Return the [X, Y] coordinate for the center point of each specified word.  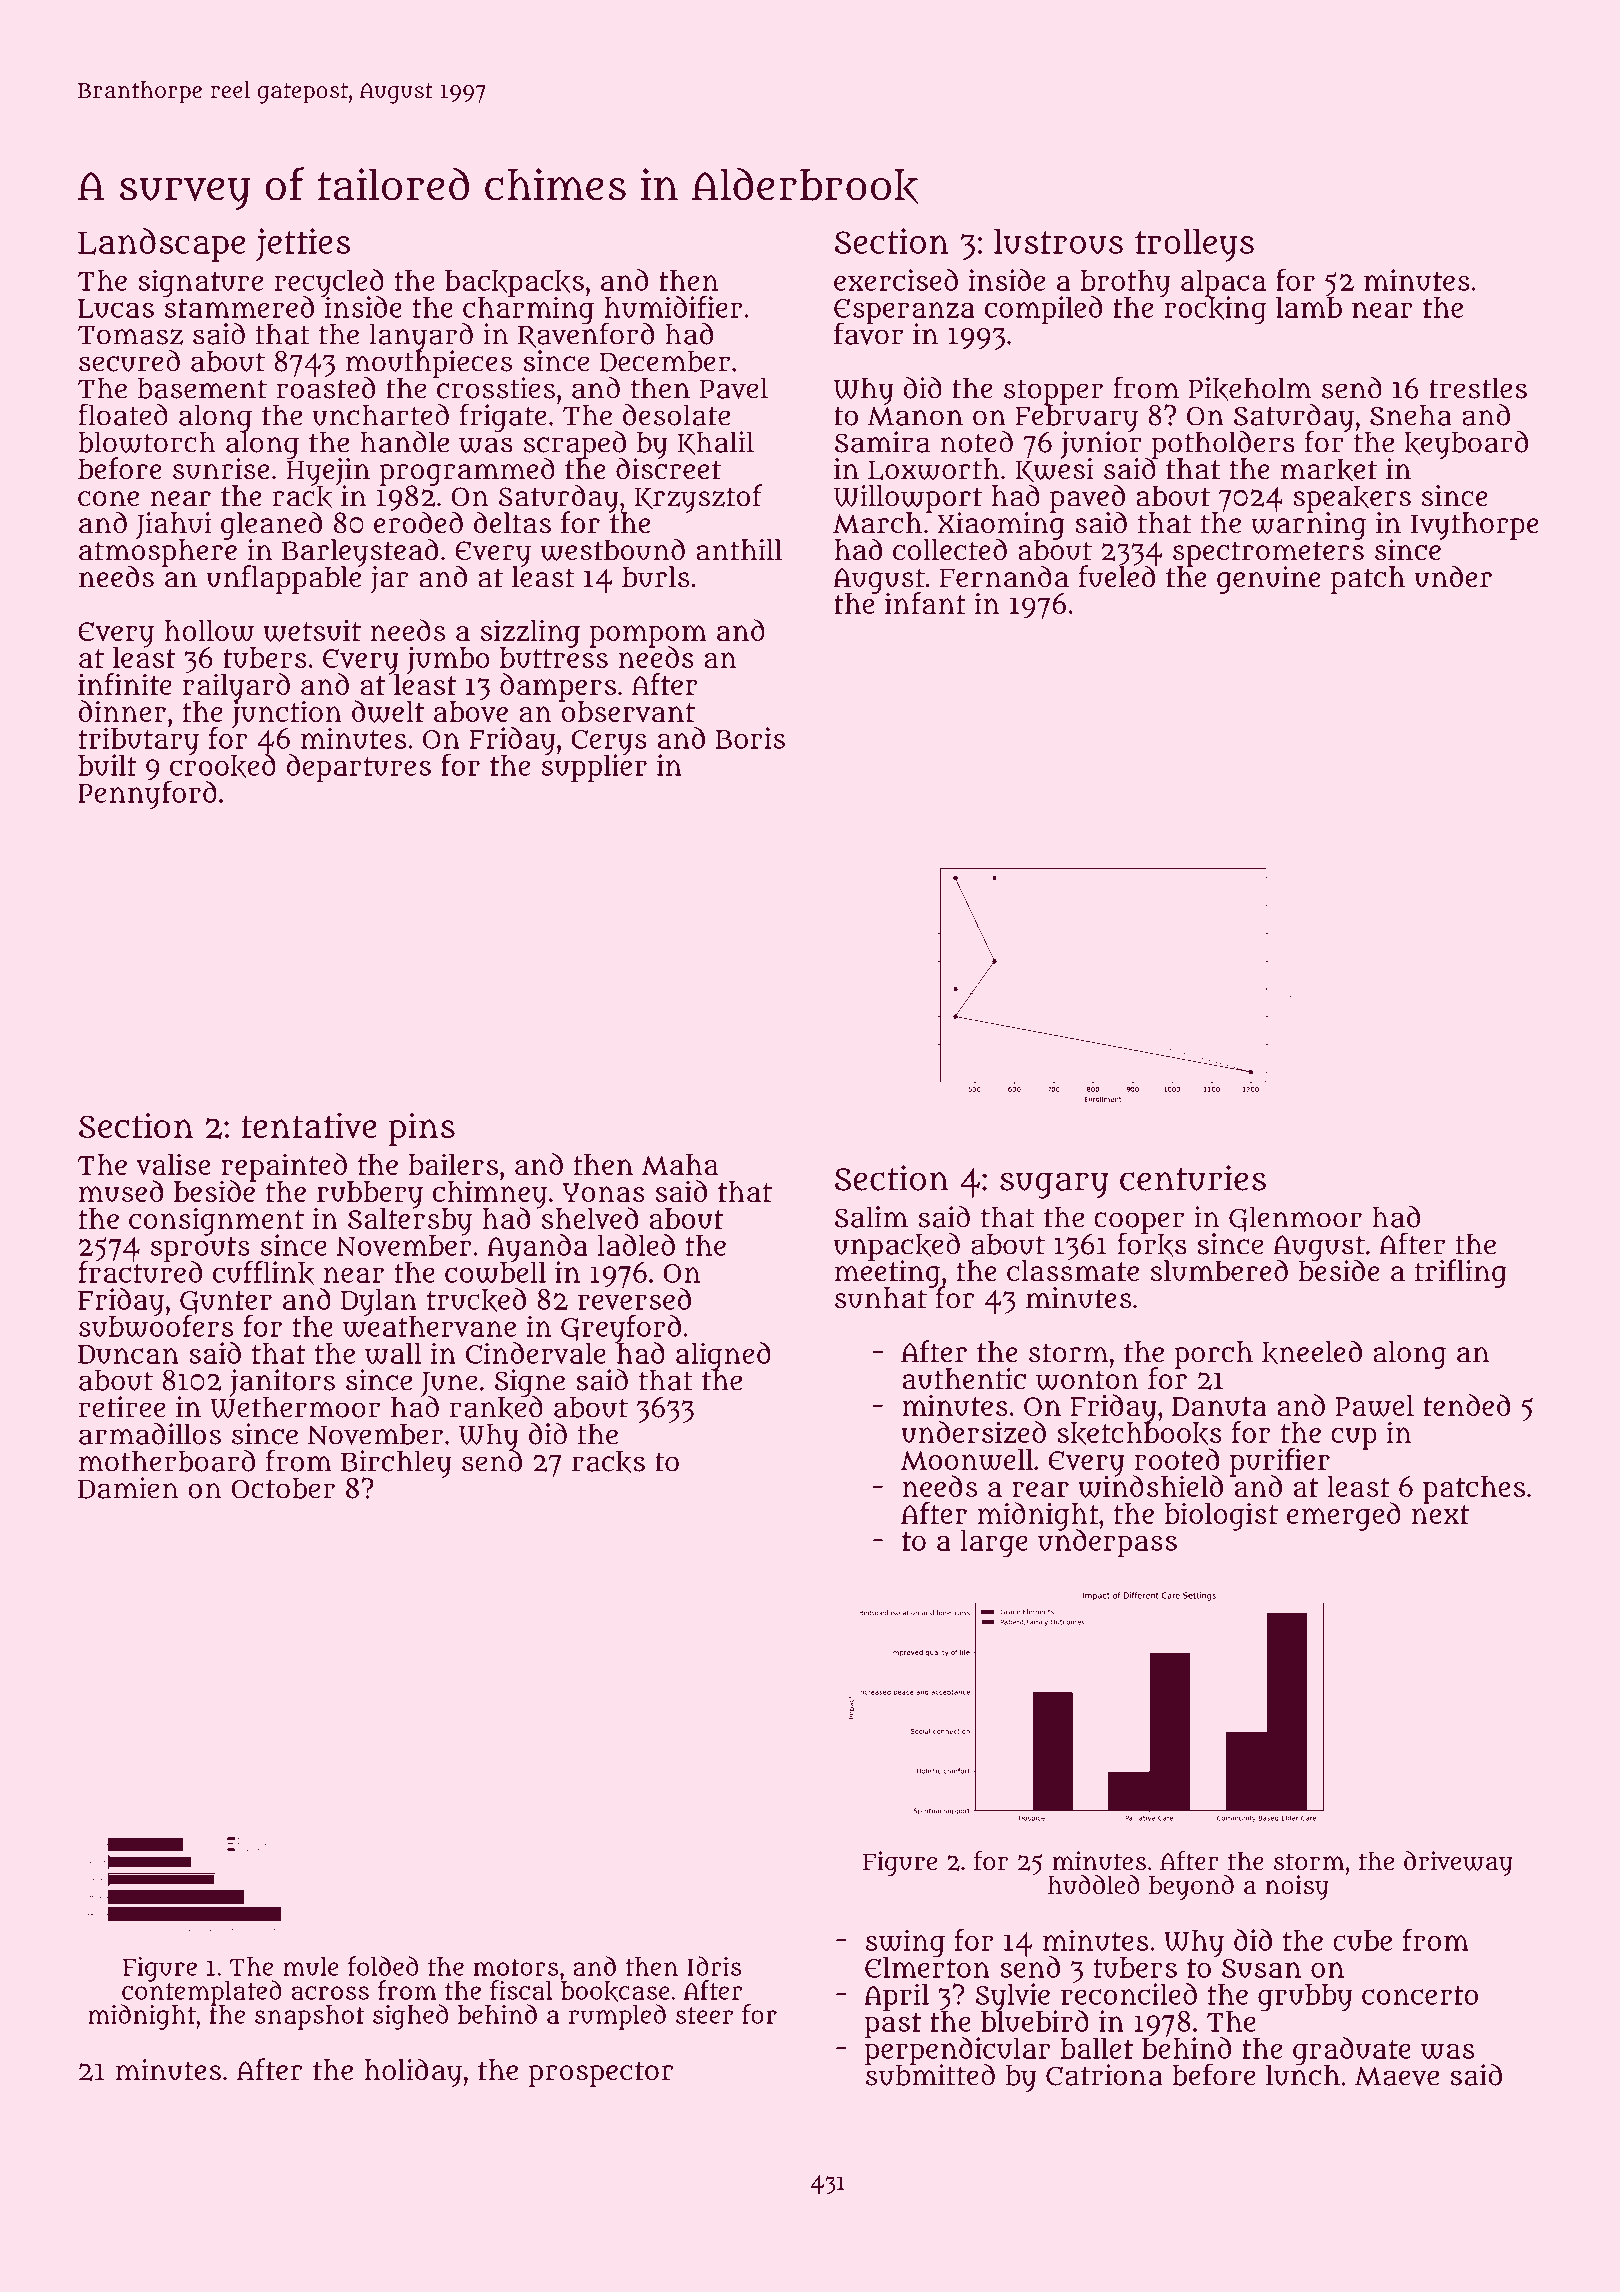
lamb [1309, 307]
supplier [594, 769]
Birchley [396, 1464]
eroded [418, 522]
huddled [1094, 1885]
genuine [1269, 580]
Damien [128, 1488]
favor [868, 334]
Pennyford [147, 795]
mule [311, 1966]
